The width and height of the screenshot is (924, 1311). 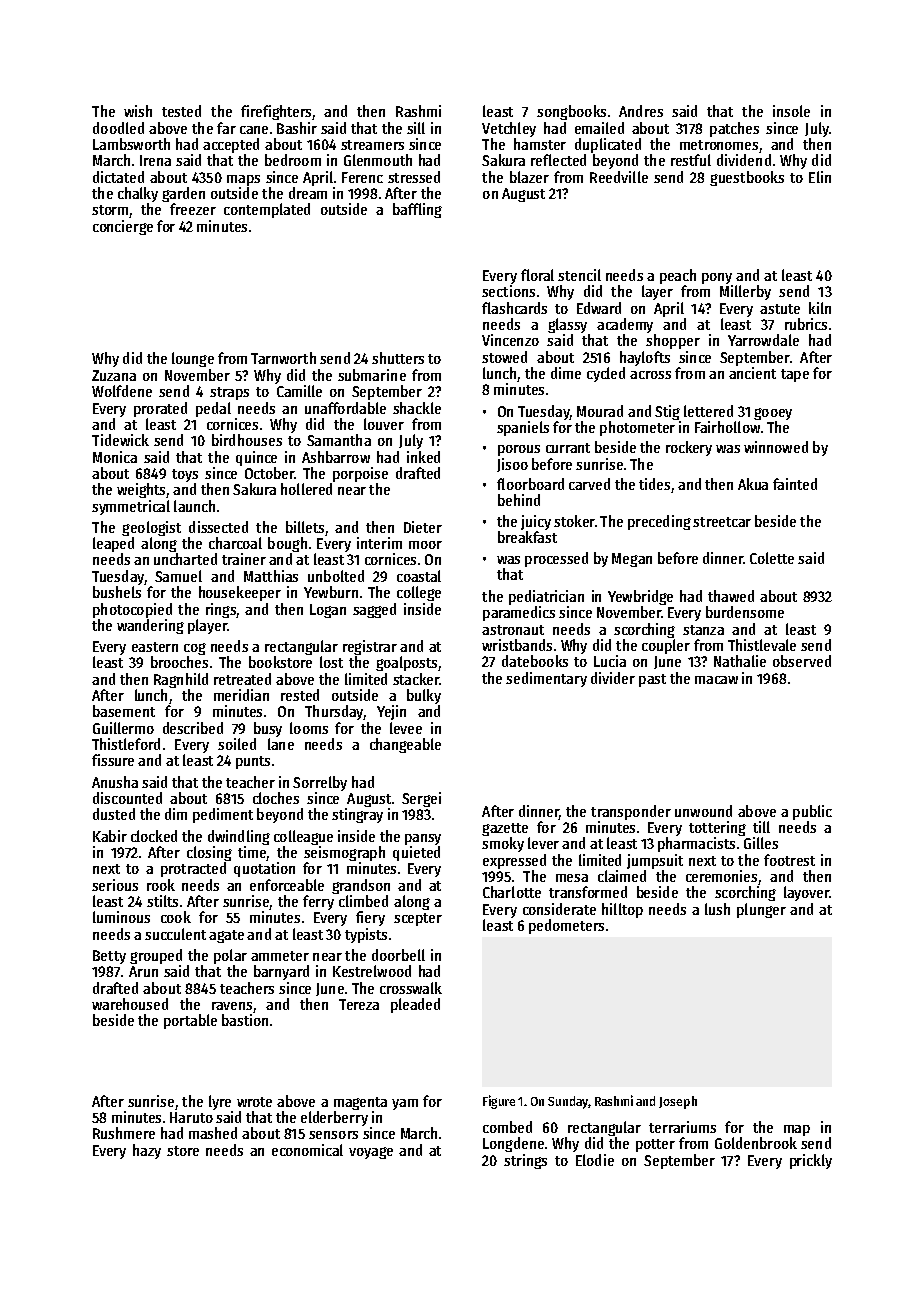 I want to click on accepted, so click(x=231, y=145).
